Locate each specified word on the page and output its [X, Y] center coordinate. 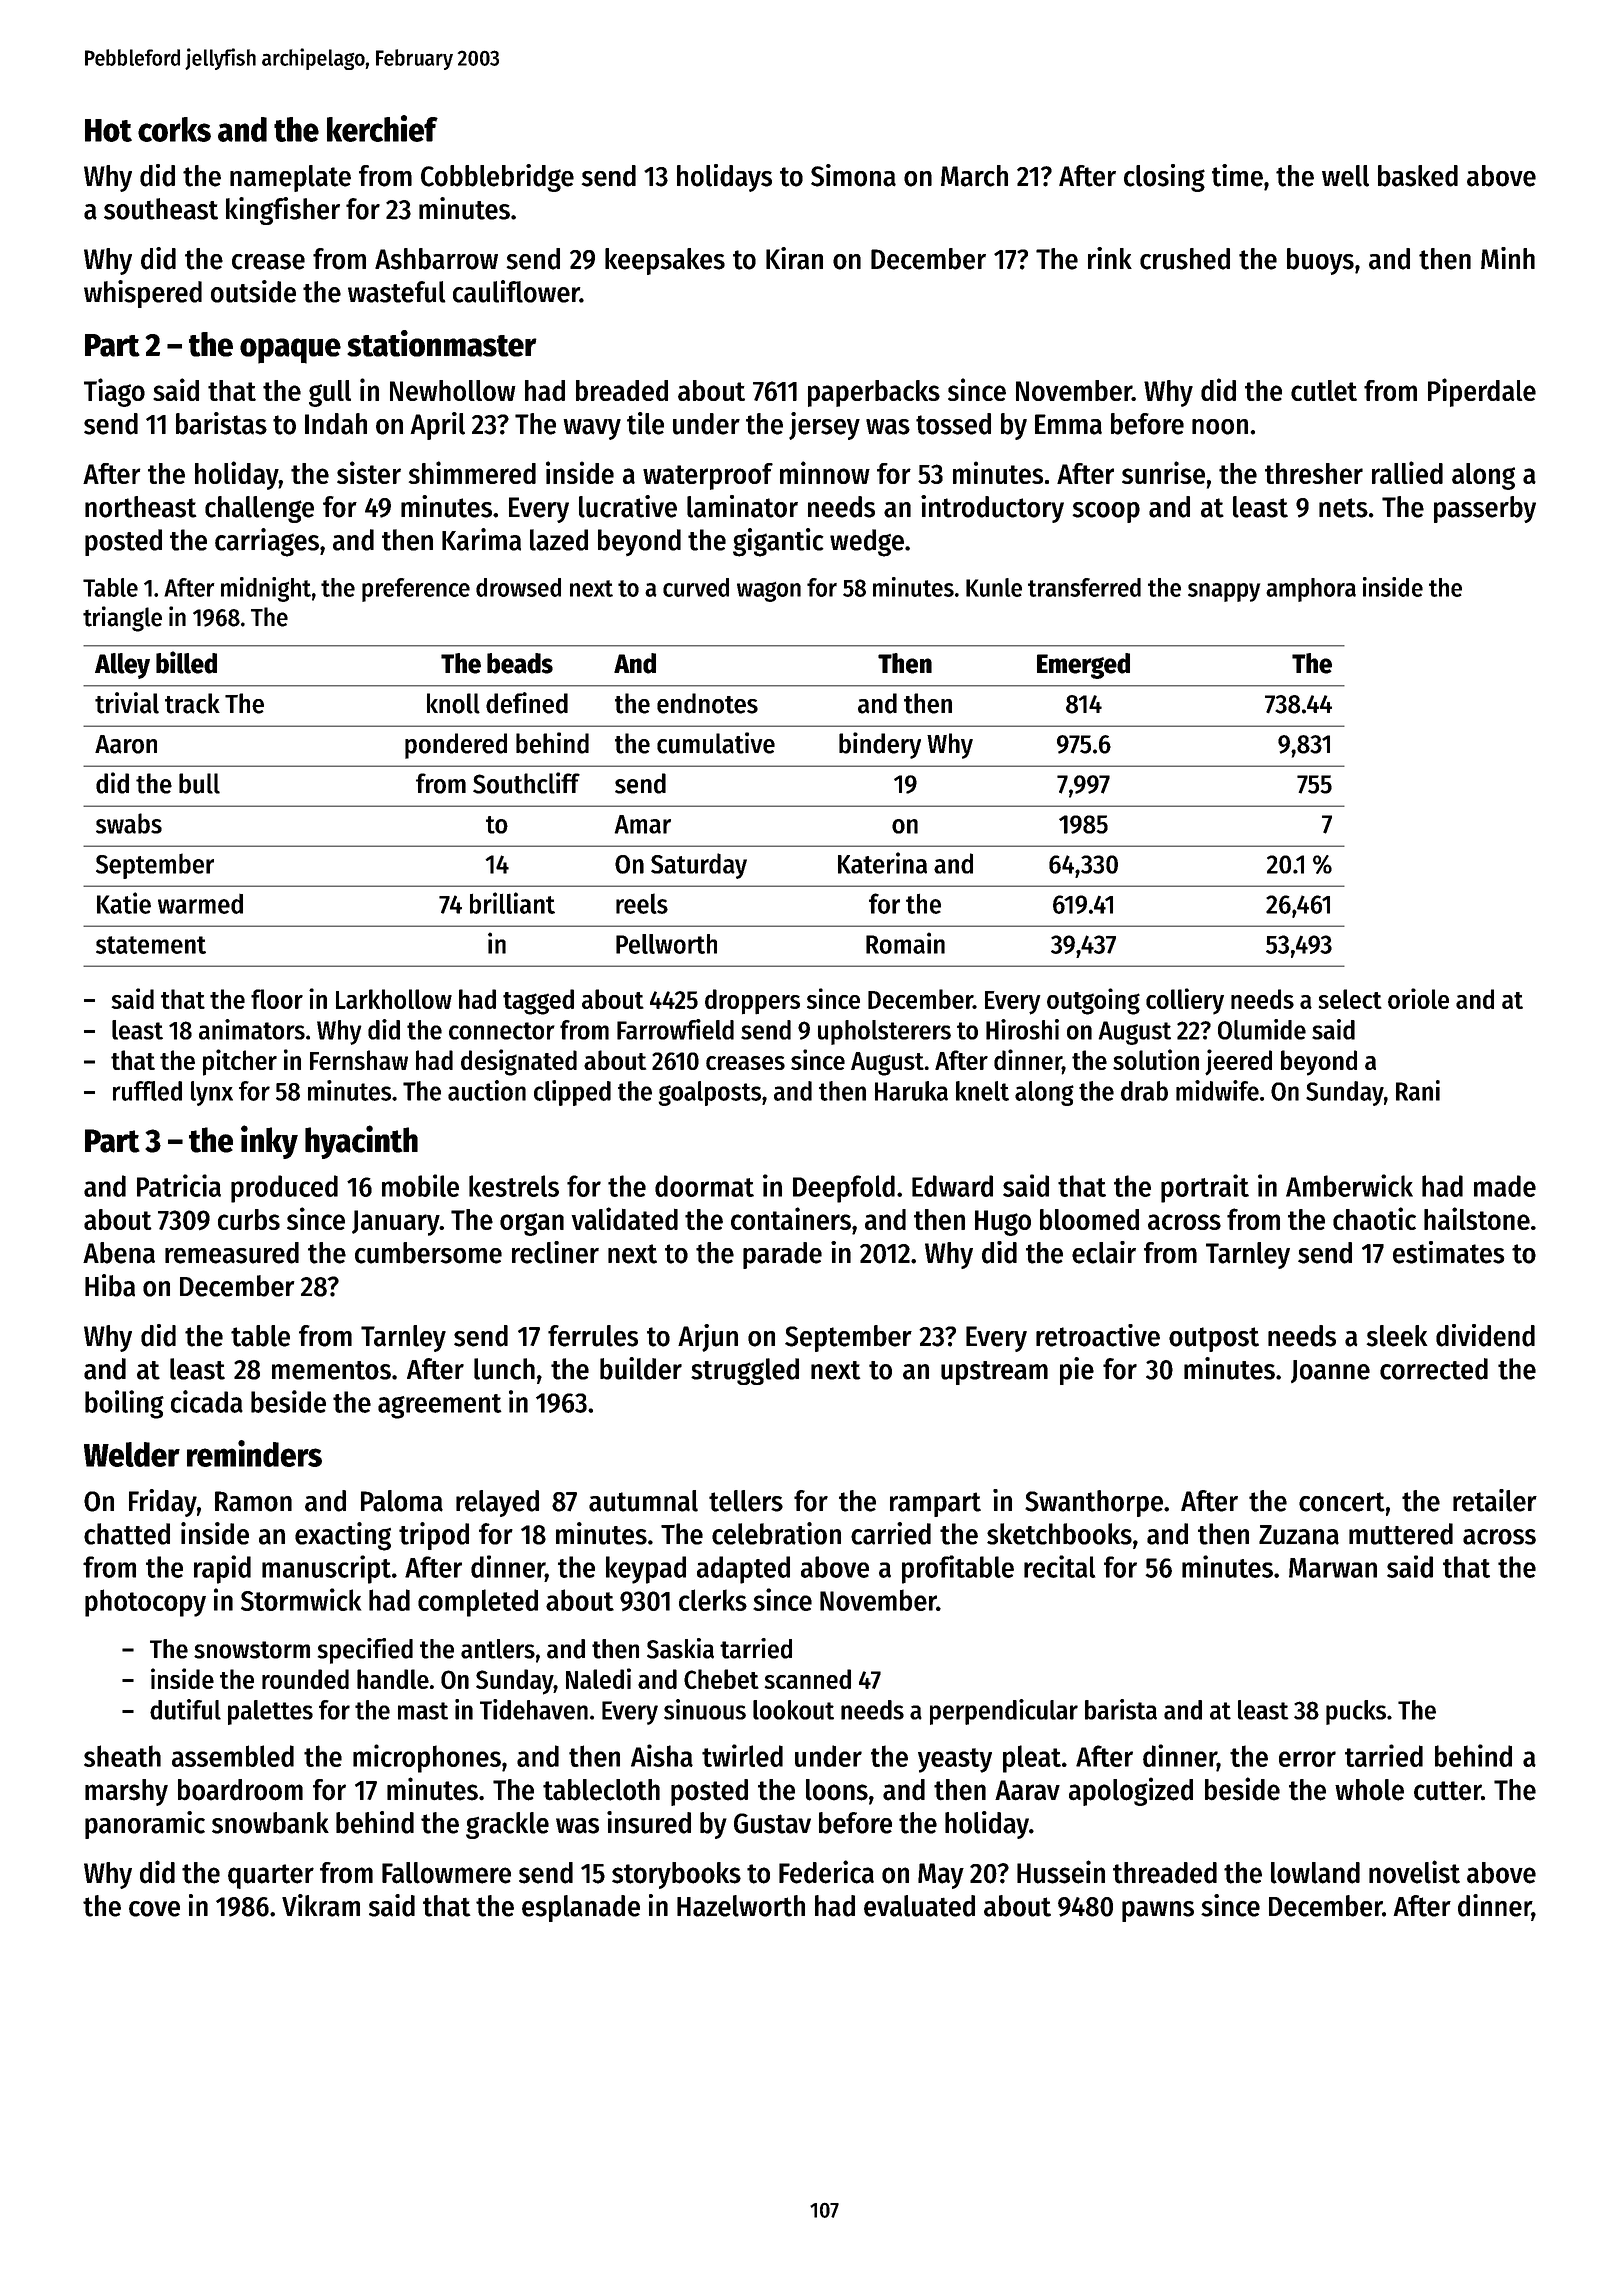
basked [1418, 176]
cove [154, 1909]
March [974, 176]
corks [174, 129]
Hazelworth [741, 1906]
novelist [1414, 1872]
